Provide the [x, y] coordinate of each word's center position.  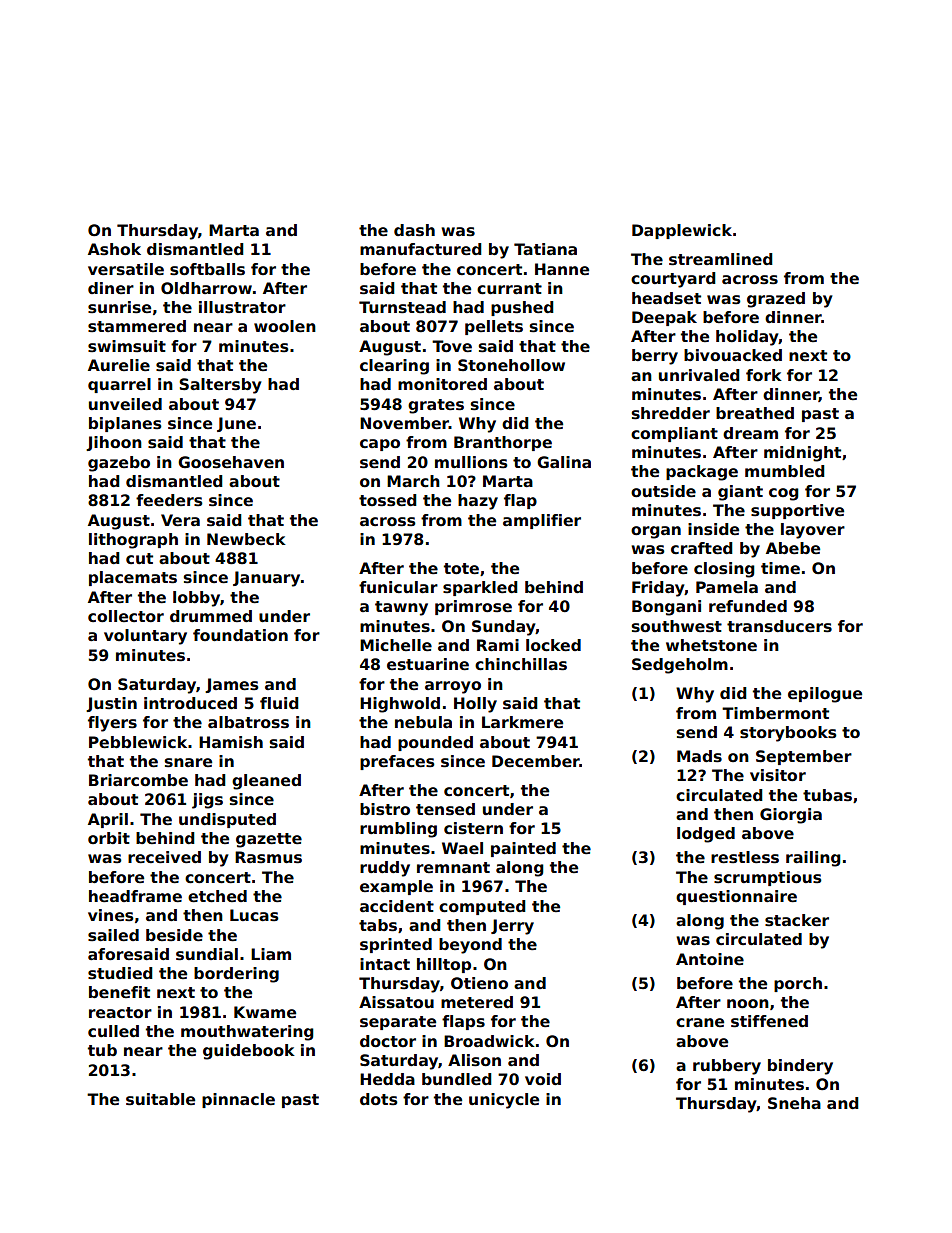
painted [523, 849]
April [108, 820]
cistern [473, 828]
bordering [236, 975]
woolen [285, 326]
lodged [706, 835]
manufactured [421, 249]
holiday [747, 338]
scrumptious [767, 878]
